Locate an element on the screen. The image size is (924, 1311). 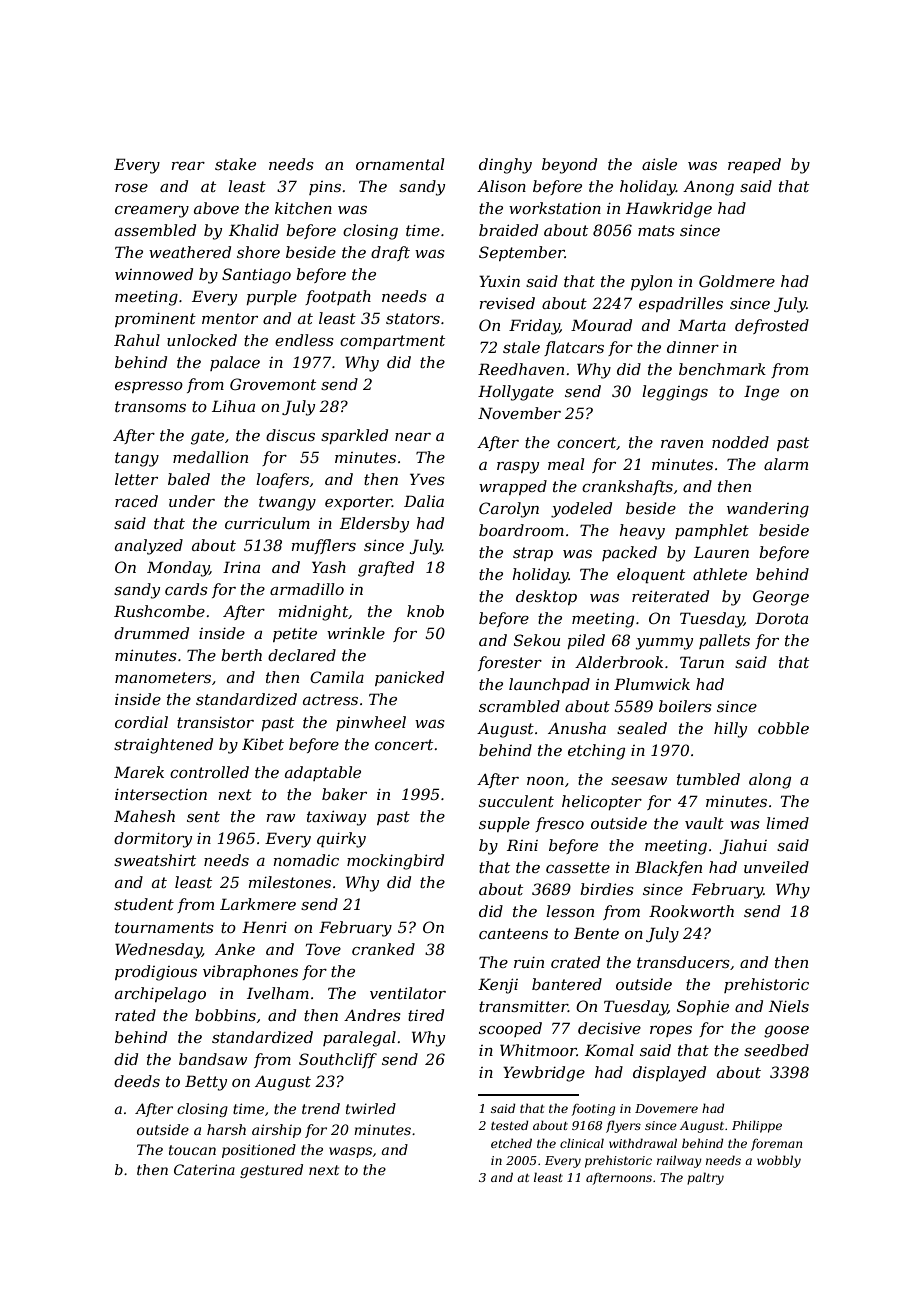
Caterina is located at coordinates (204, 1169).
